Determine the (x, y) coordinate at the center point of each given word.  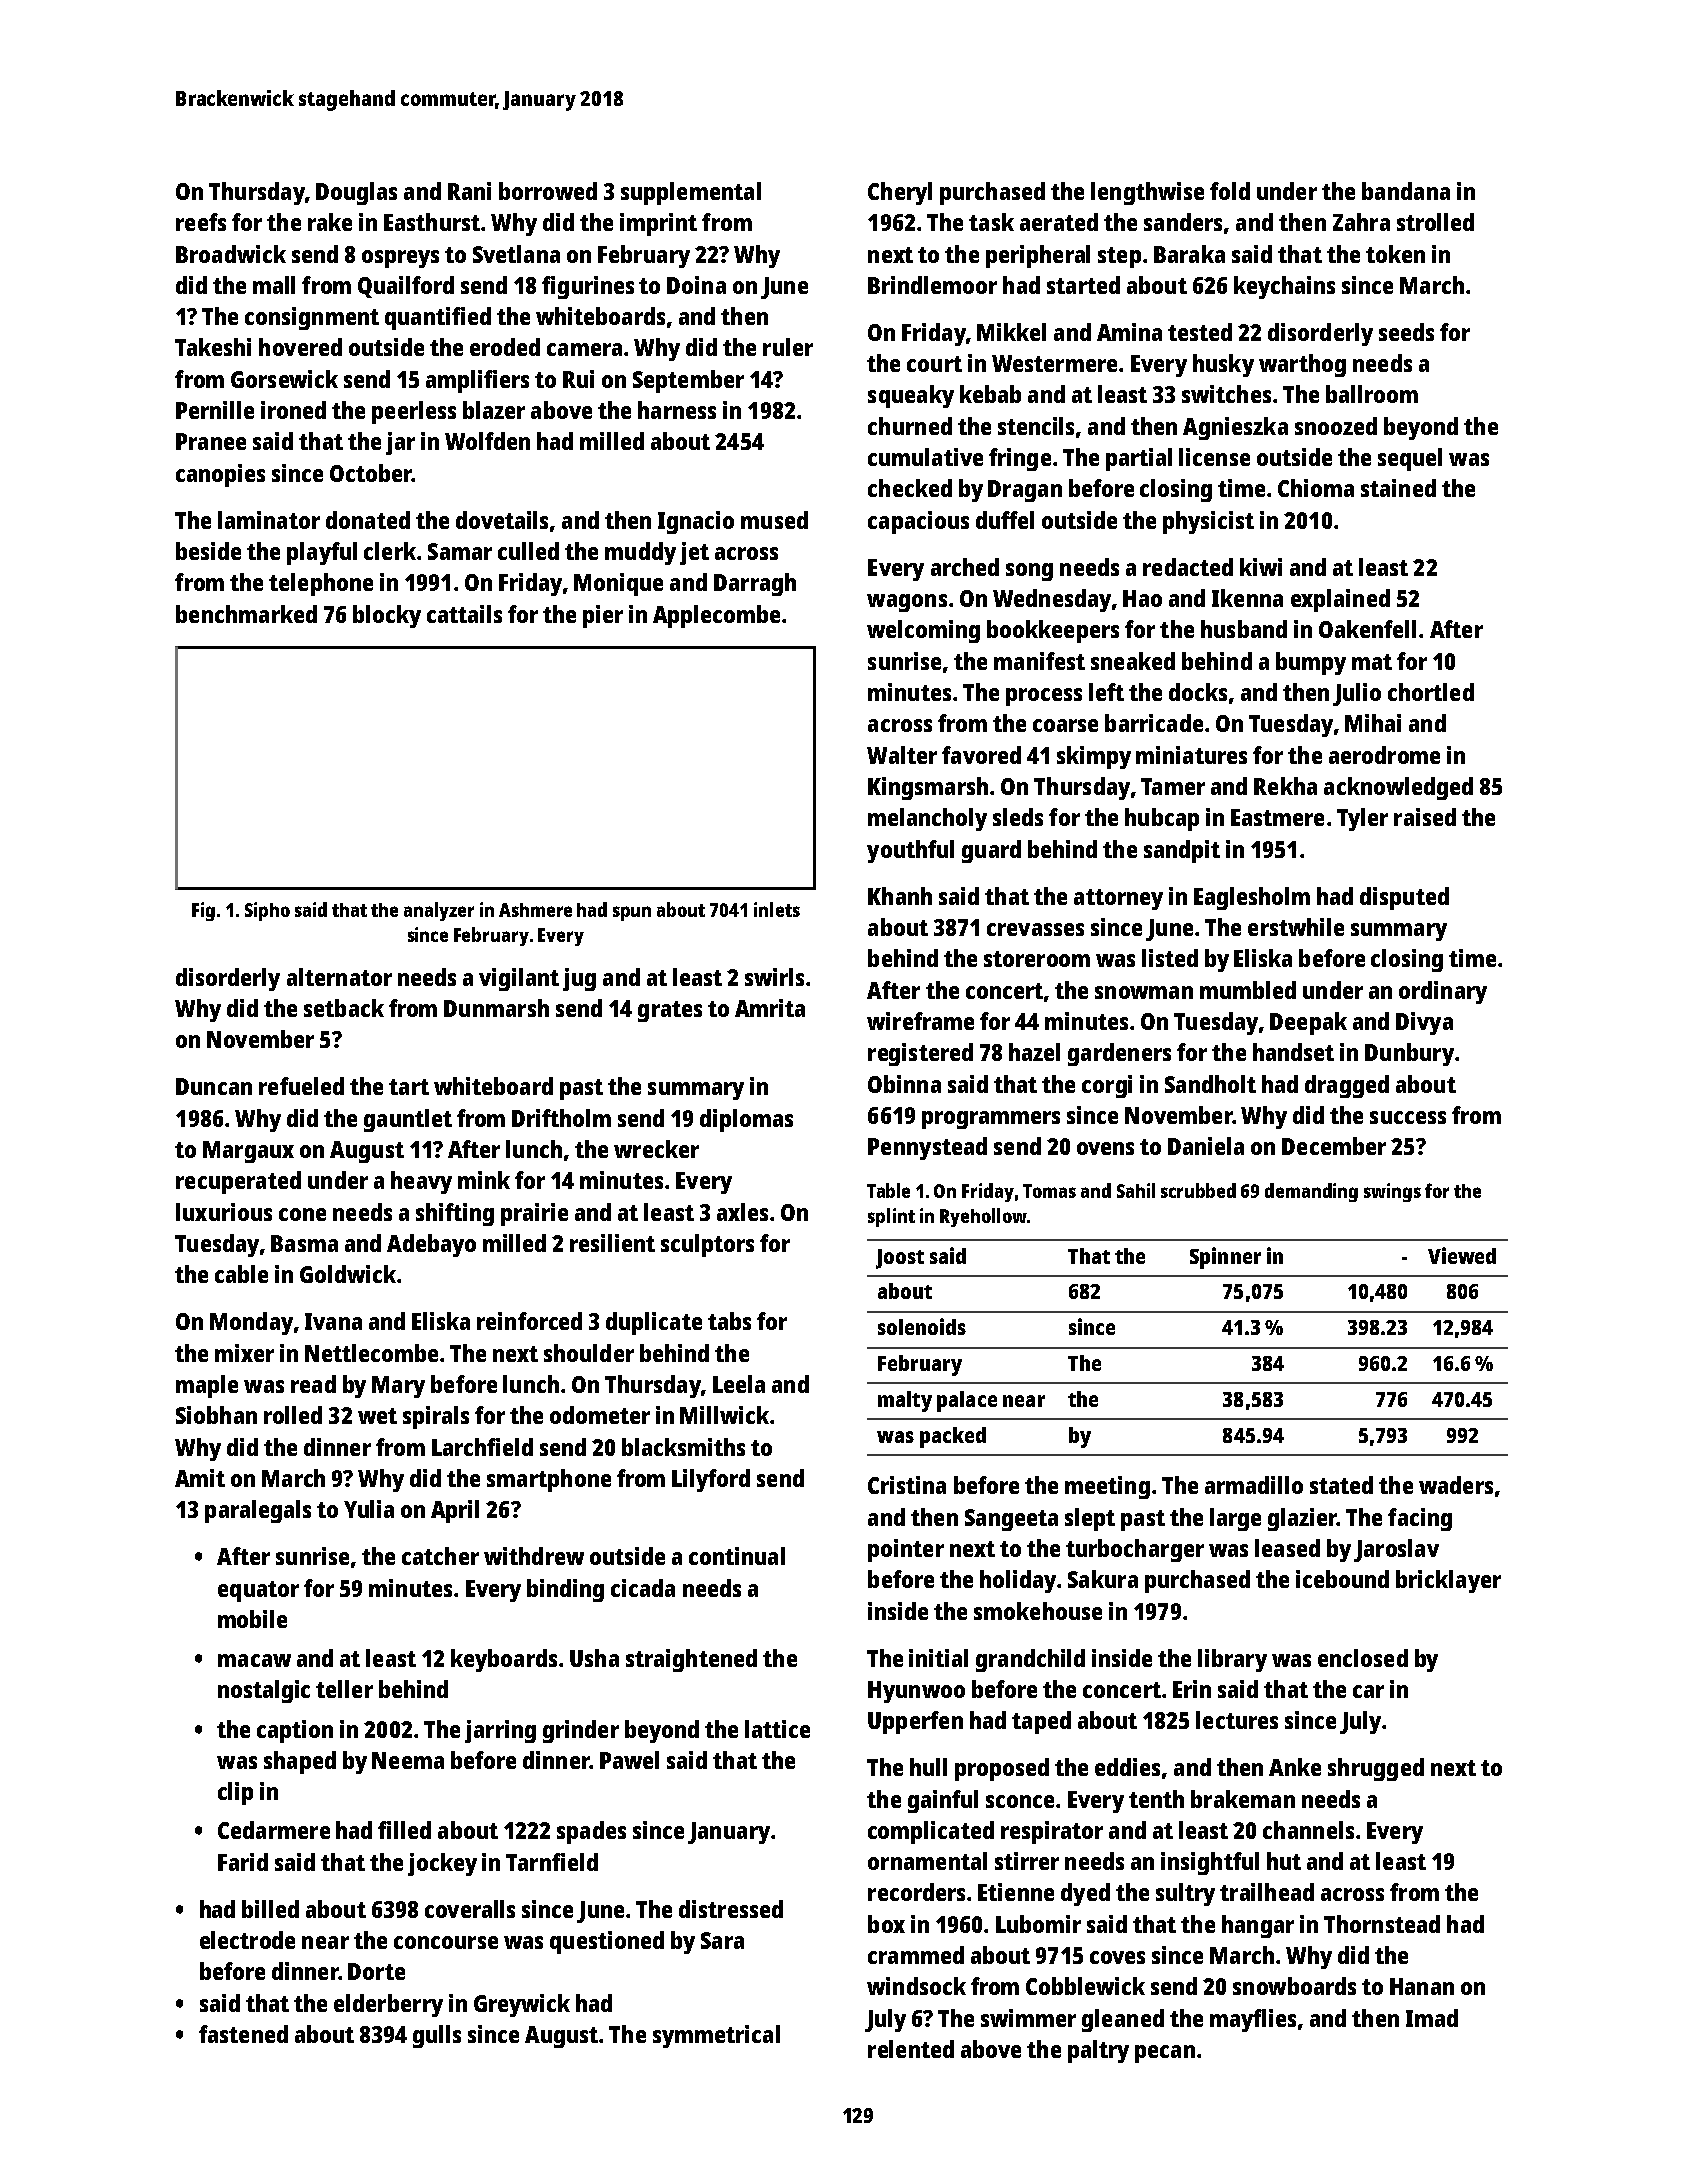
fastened (243, 2034)
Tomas (1049, 1191)
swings (1392, 1192)
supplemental (691, 193)
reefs (201, 222)
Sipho (267, 911)
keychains (1284, 287)
